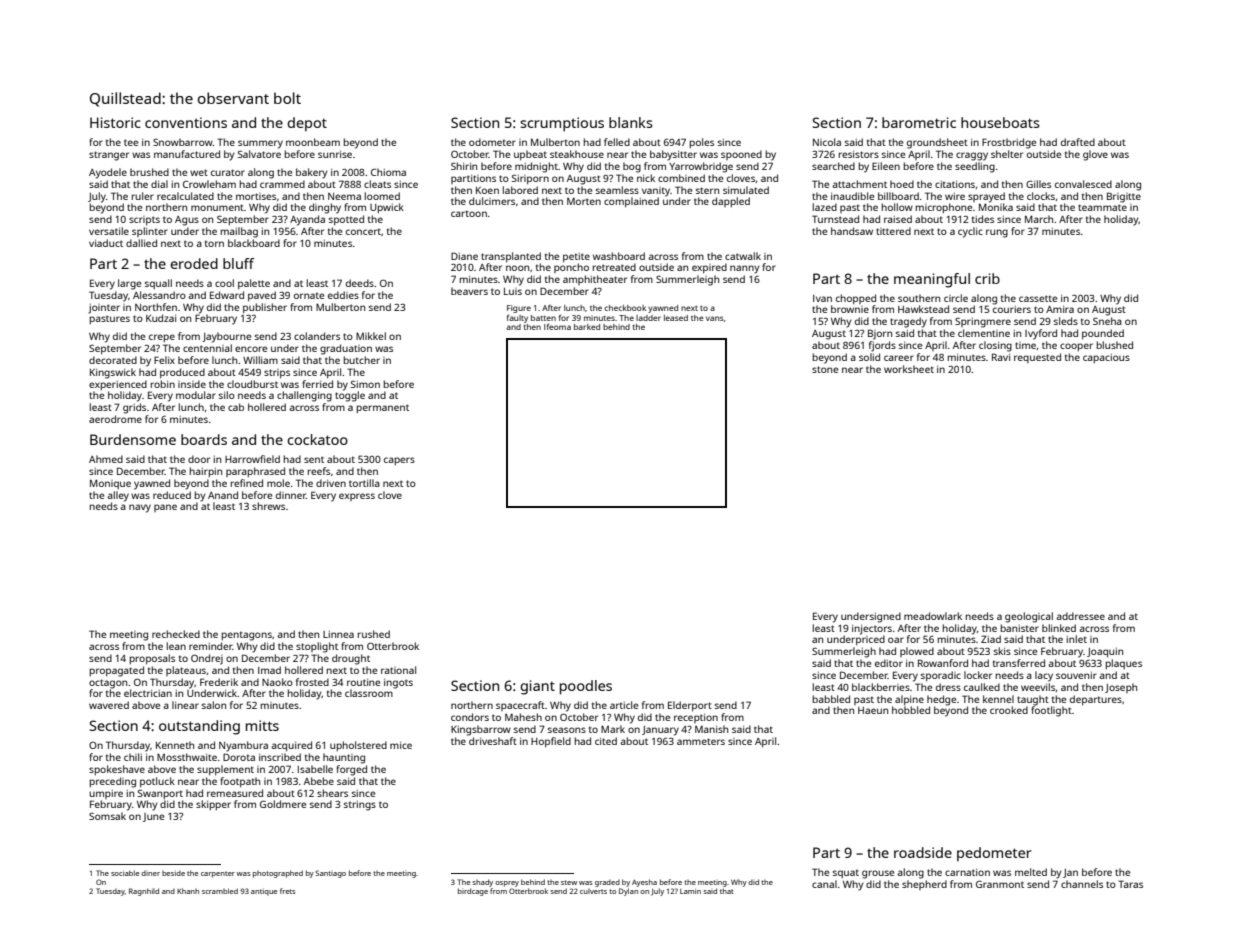  I want to click on Linnea, so click(338, 634).
